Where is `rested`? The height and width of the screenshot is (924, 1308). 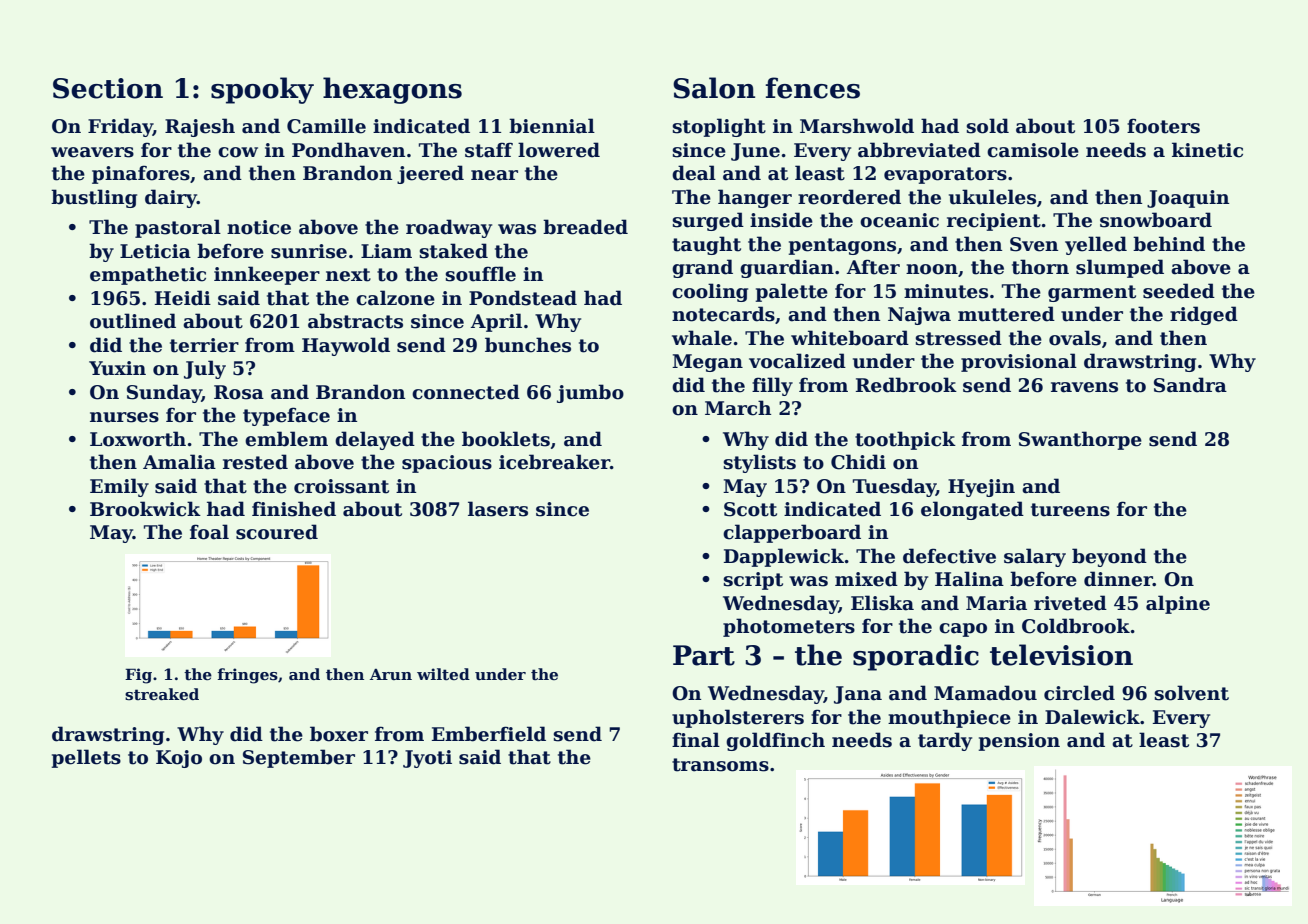 rested is located at coordinates (255, 462).
